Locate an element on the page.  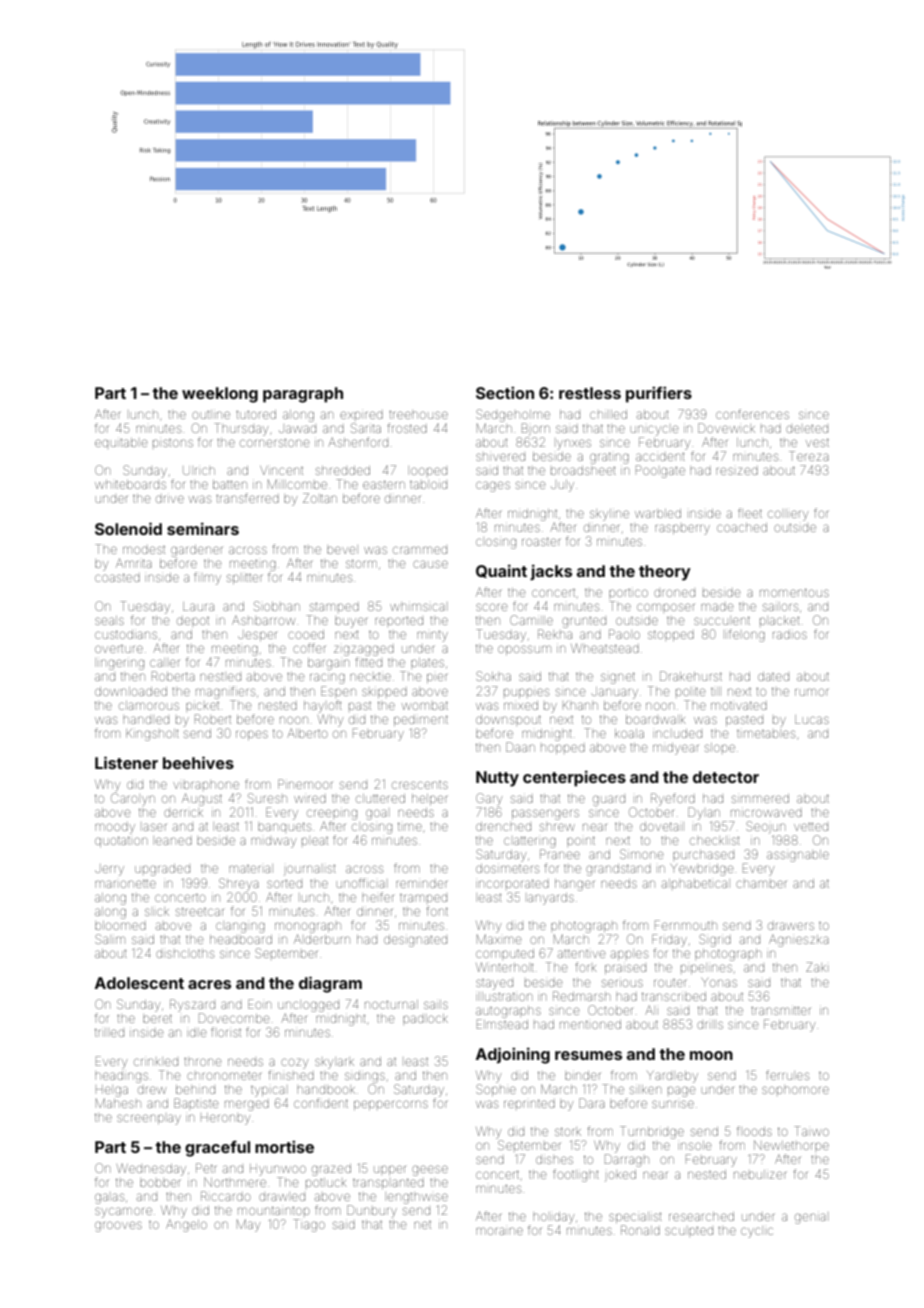
insole is located at coordinates (696, 1145).
